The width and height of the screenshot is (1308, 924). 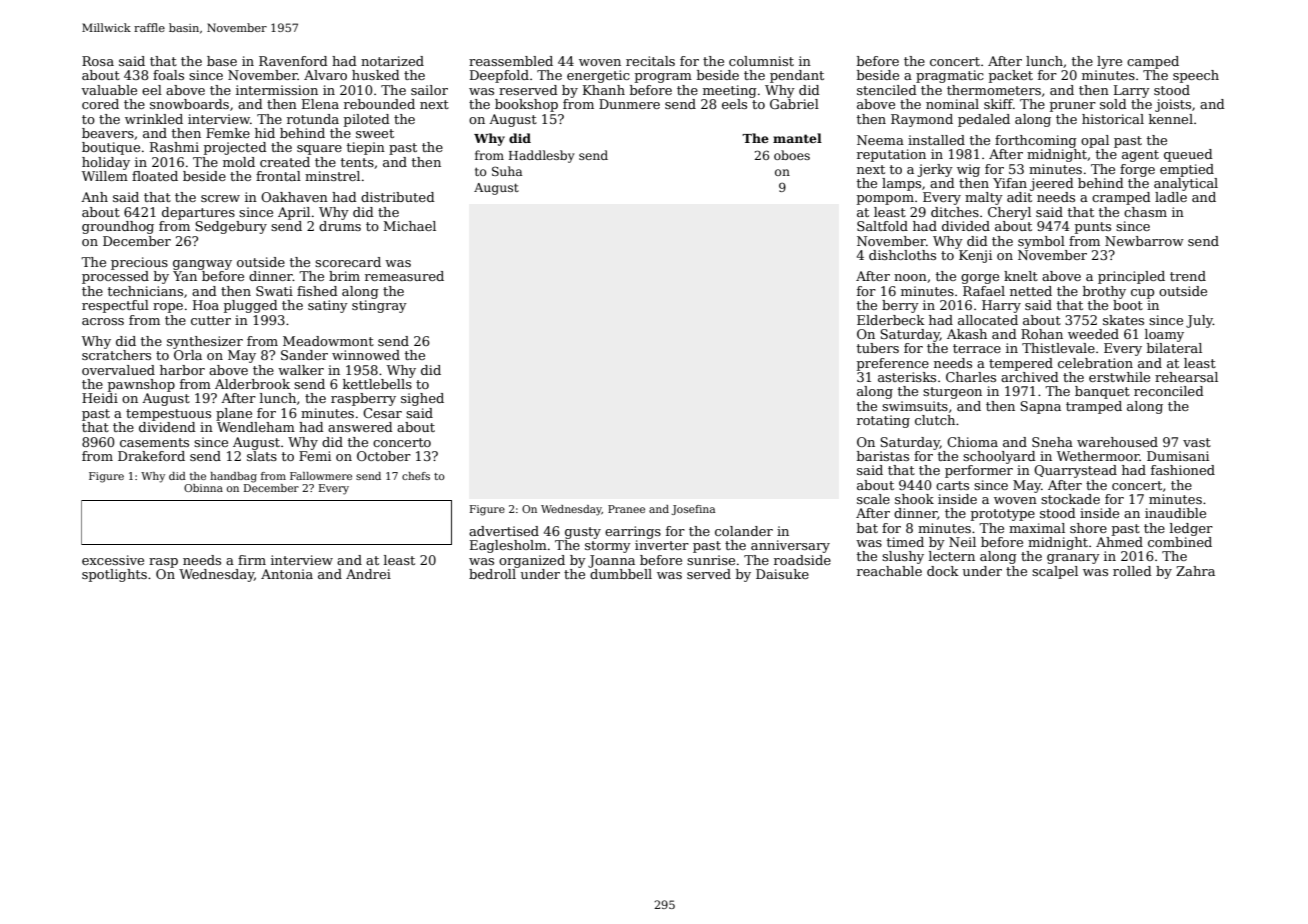 What do you see at coordinates (198, 213) in the screenshot?
I see `departures` at bounding box center [198, 213].
